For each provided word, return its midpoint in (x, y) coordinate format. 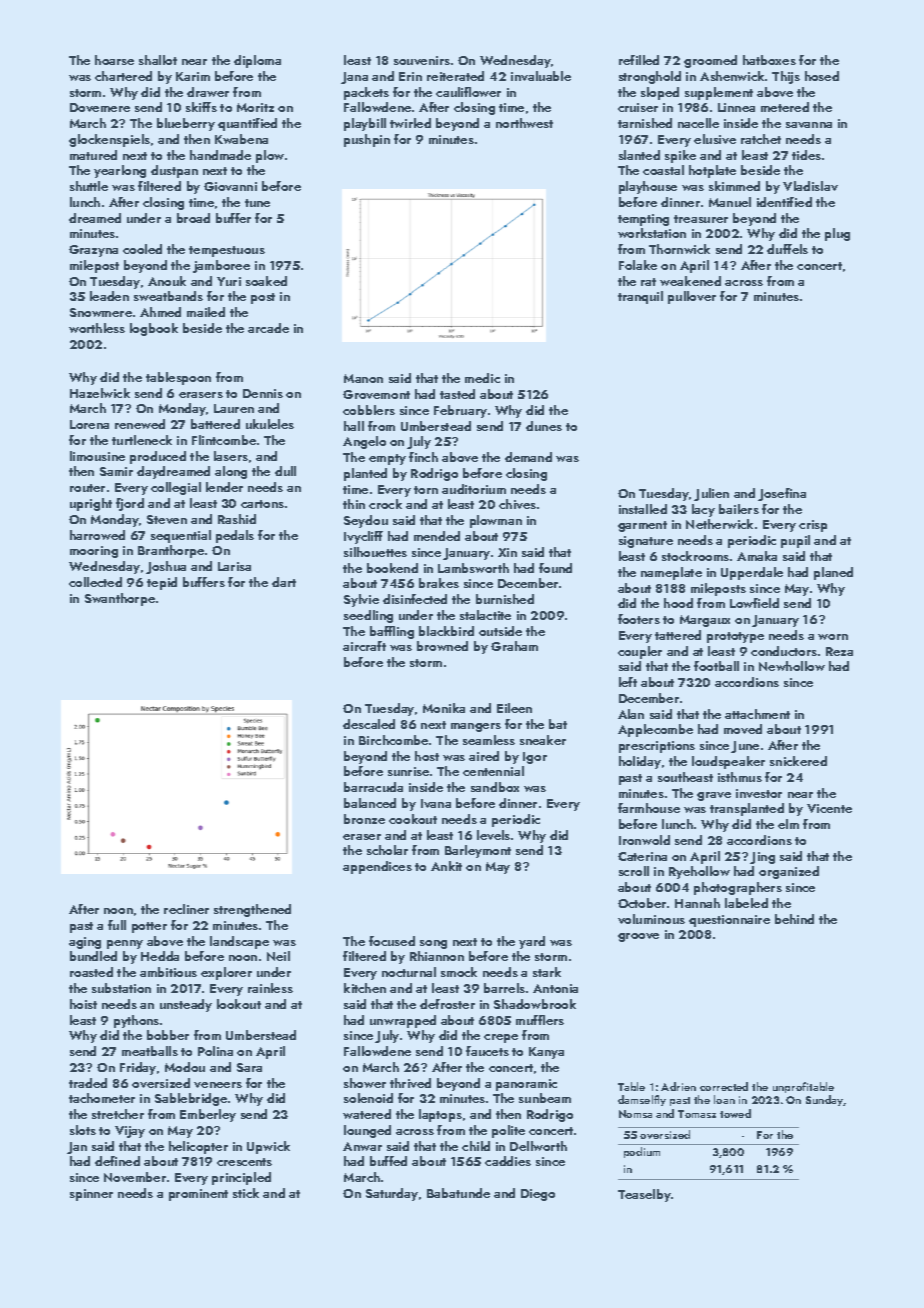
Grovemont (376, 394)
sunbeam (545, 1098)
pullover (692, 297)
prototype (735, 637)
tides (806, 155)
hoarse (114, 60)
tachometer (102, 1098)
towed (735, 1113)
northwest (524, 123)
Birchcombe (393, 740)
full (117, 925)
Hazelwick (100, 393)
